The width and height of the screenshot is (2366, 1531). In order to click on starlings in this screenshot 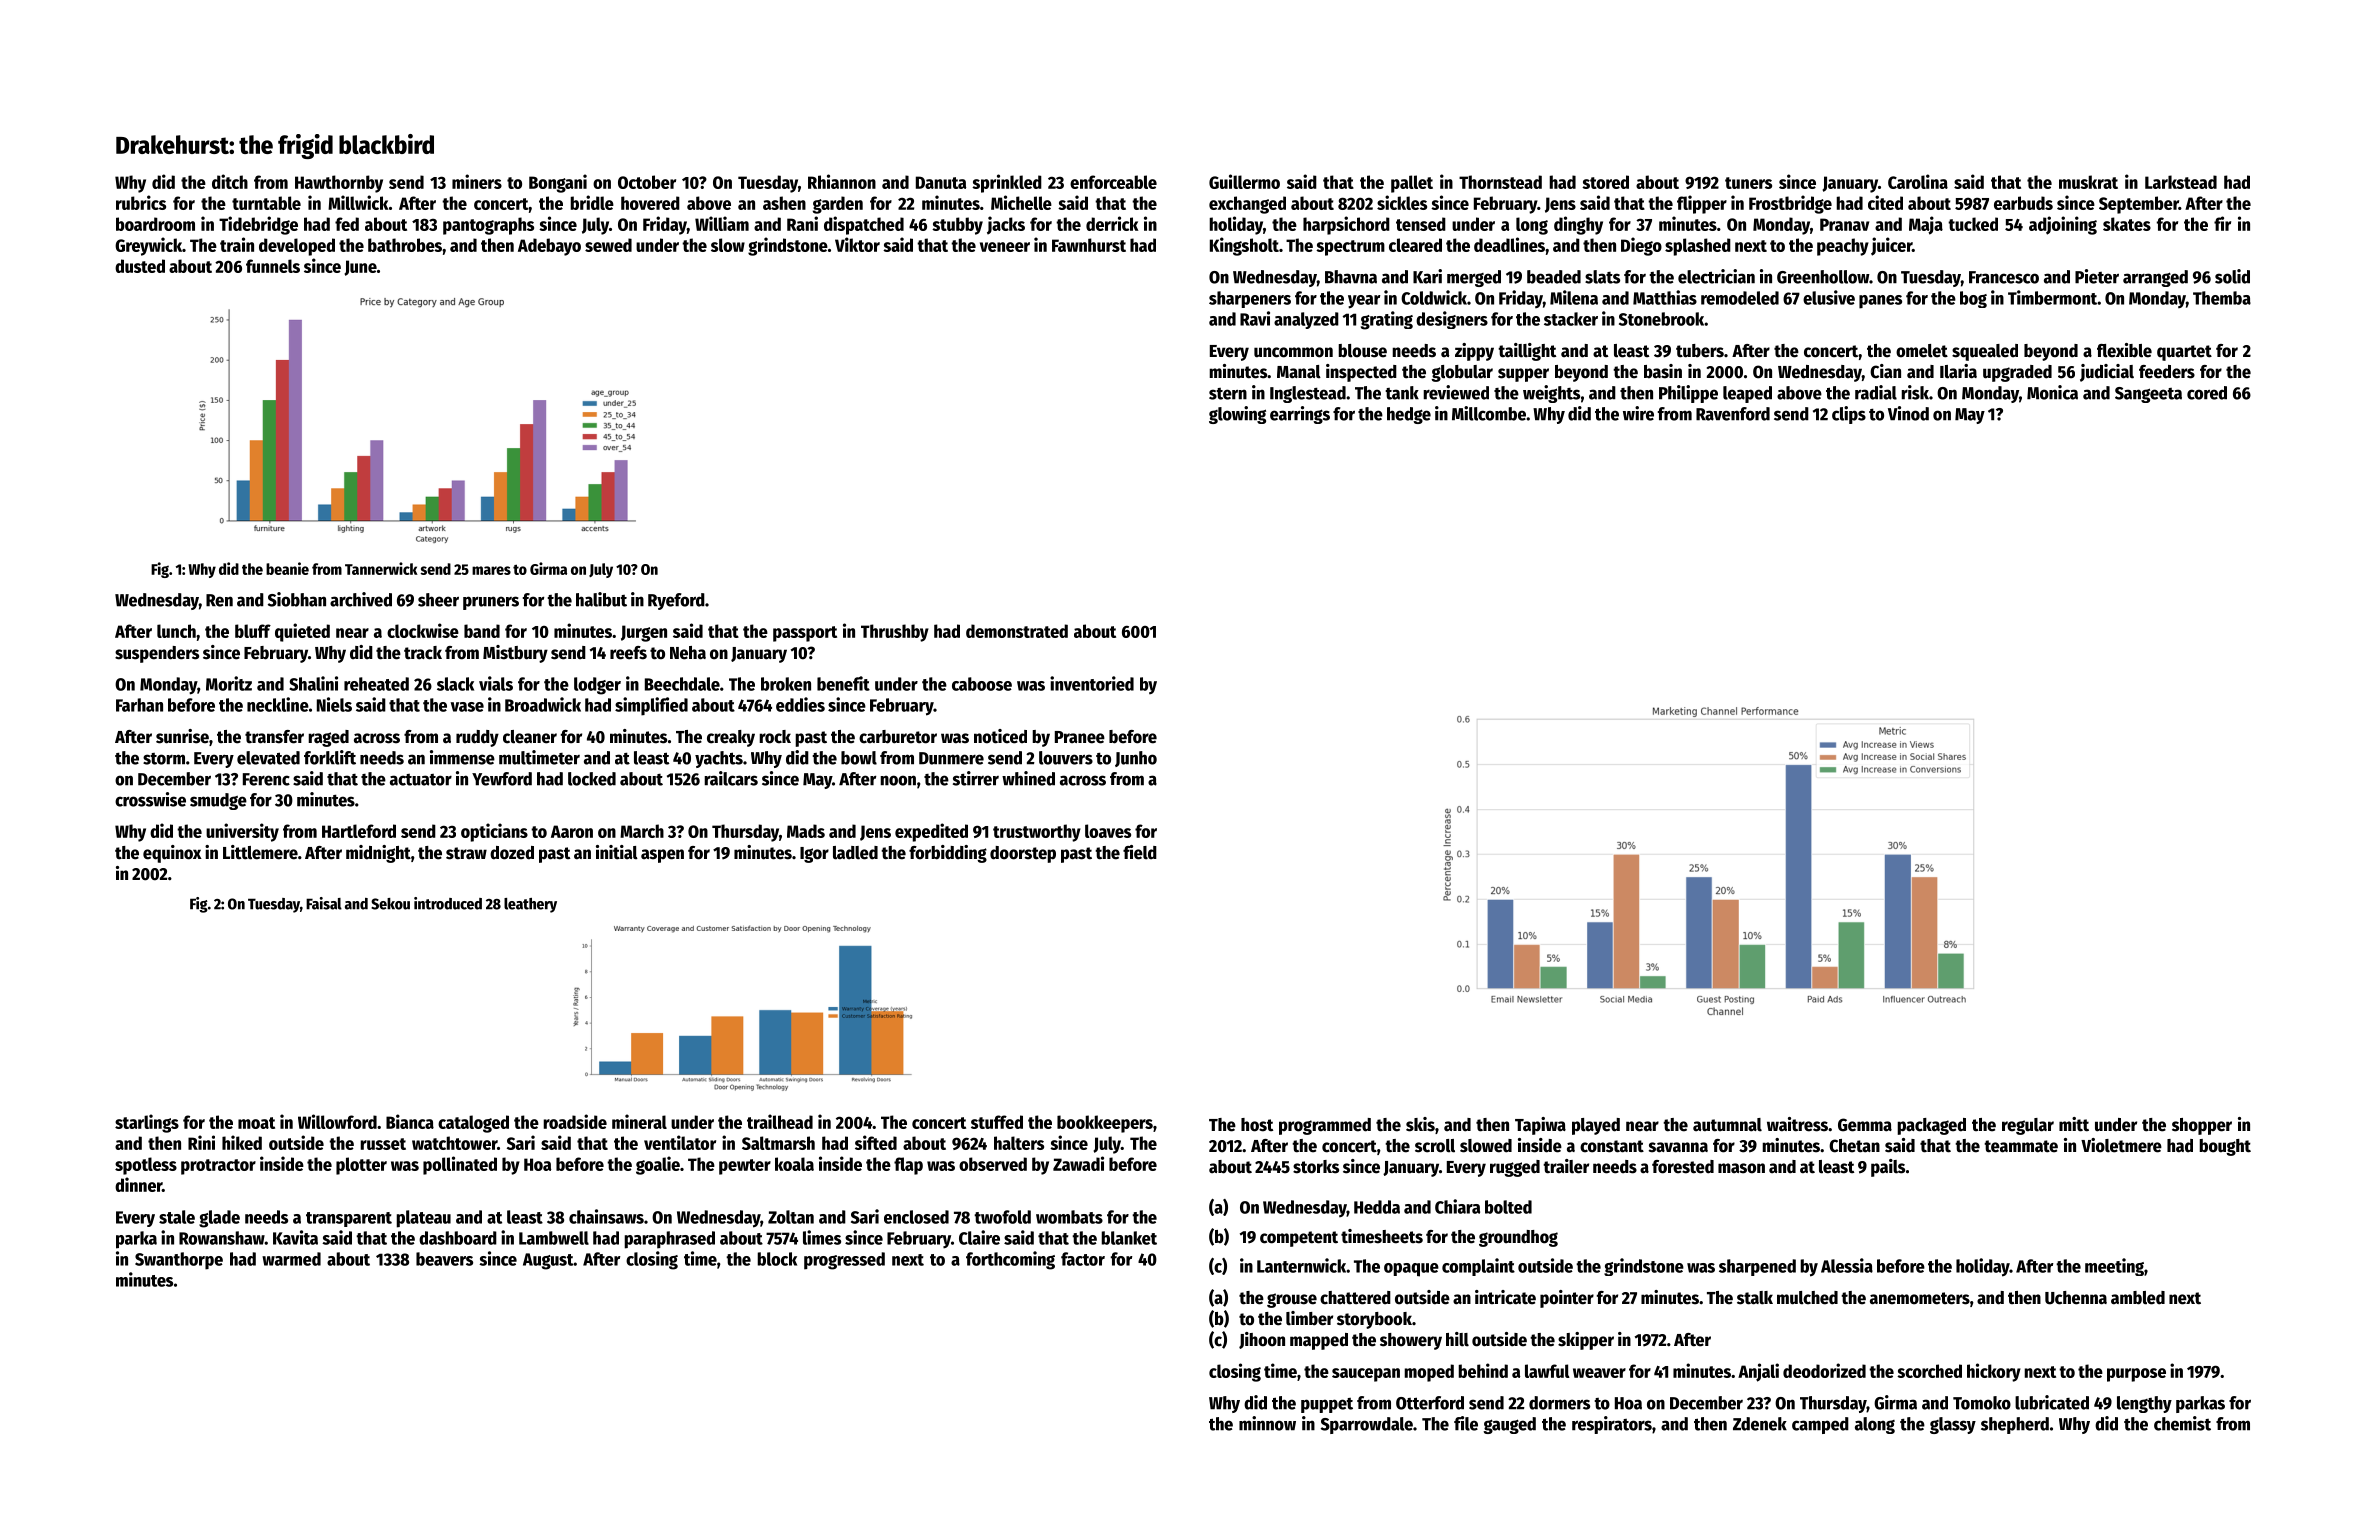, I will do `click(147, 1123)`.
